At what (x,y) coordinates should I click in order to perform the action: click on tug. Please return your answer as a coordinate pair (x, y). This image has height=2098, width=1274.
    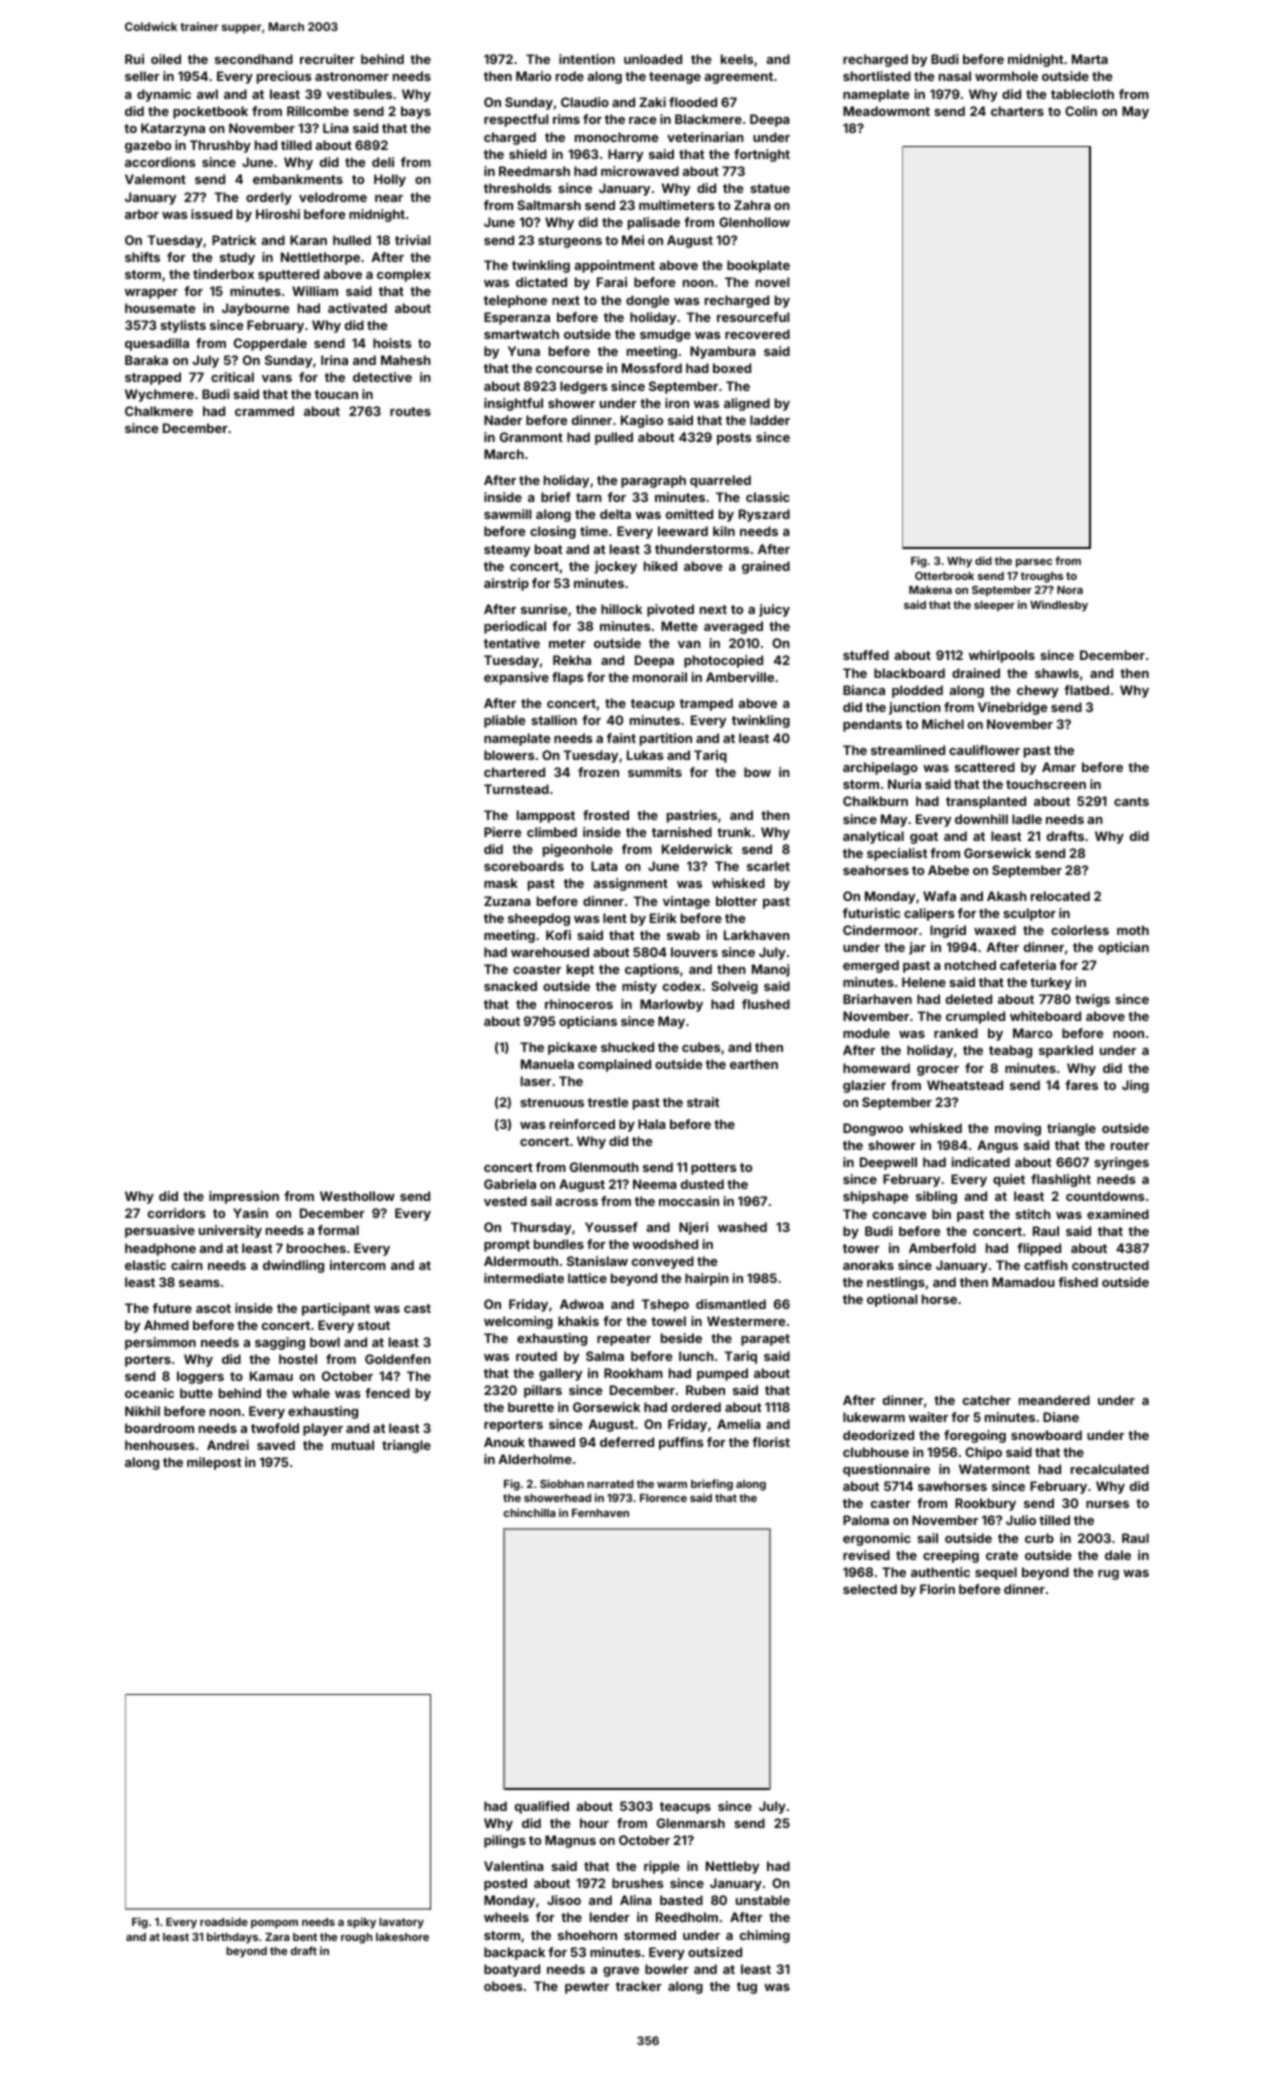
    Looking at the image, I should click on (747, 1988).
